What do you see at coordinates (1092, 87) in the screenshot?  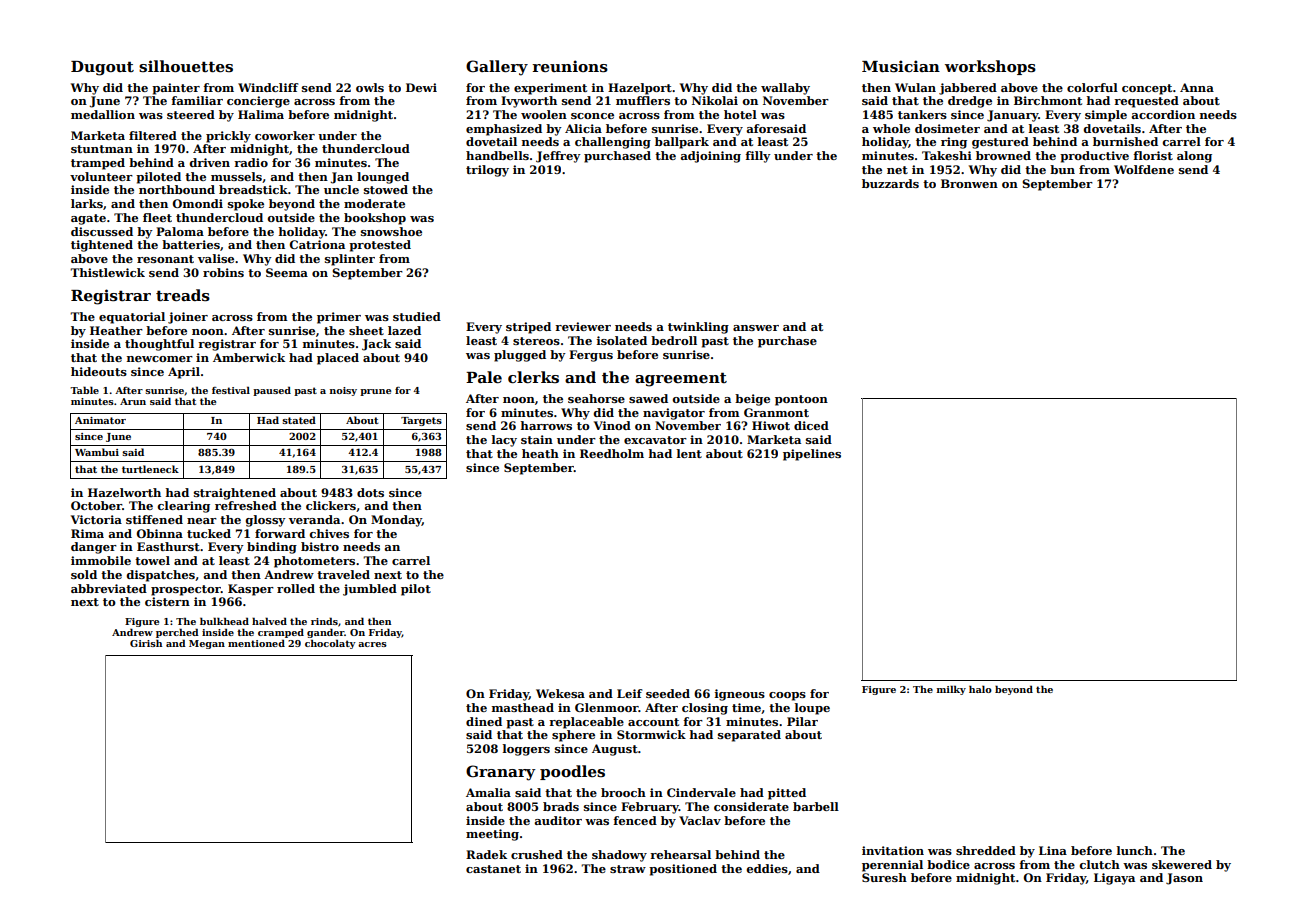 I see `colorful` at bounding box center [1092, 87].
